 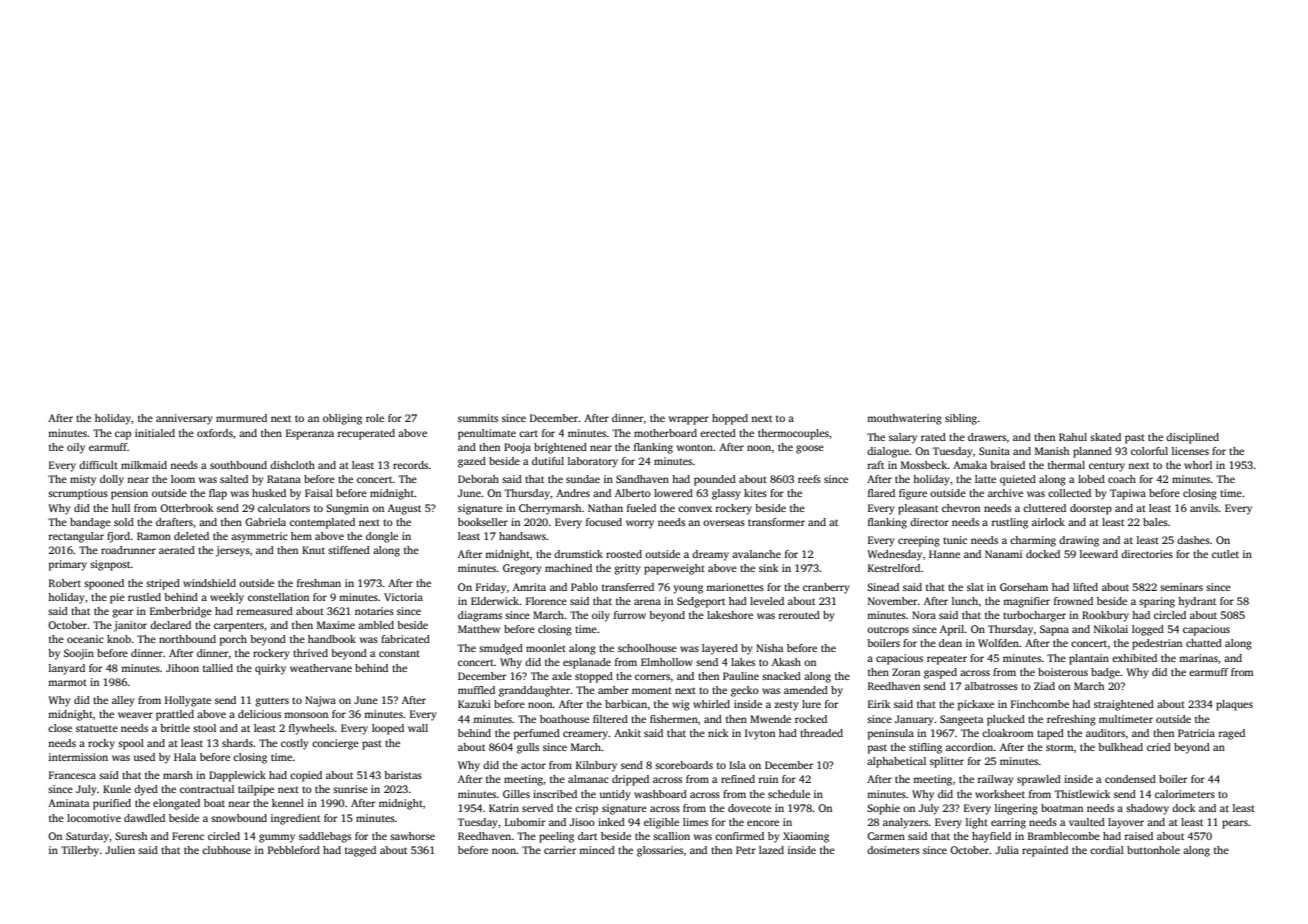 What do you see at coordinates (184, 419) in the screenshot?
I see `anniversary` at bounding box center [184, 419].
